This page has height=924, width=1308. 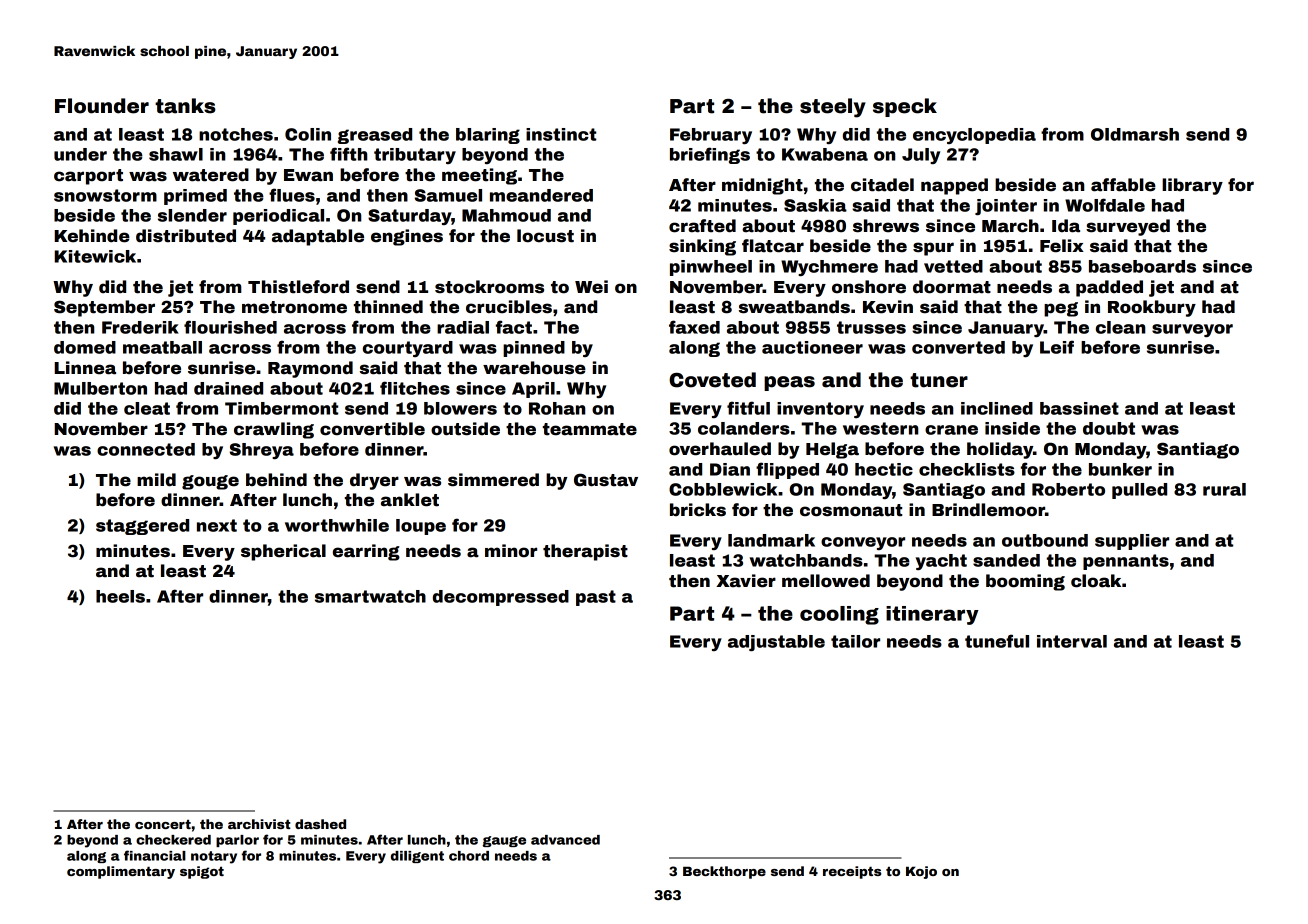 What do you see at coordinates (236, 134) in the page?
I see `notches` at bounding box center [236, 134].
